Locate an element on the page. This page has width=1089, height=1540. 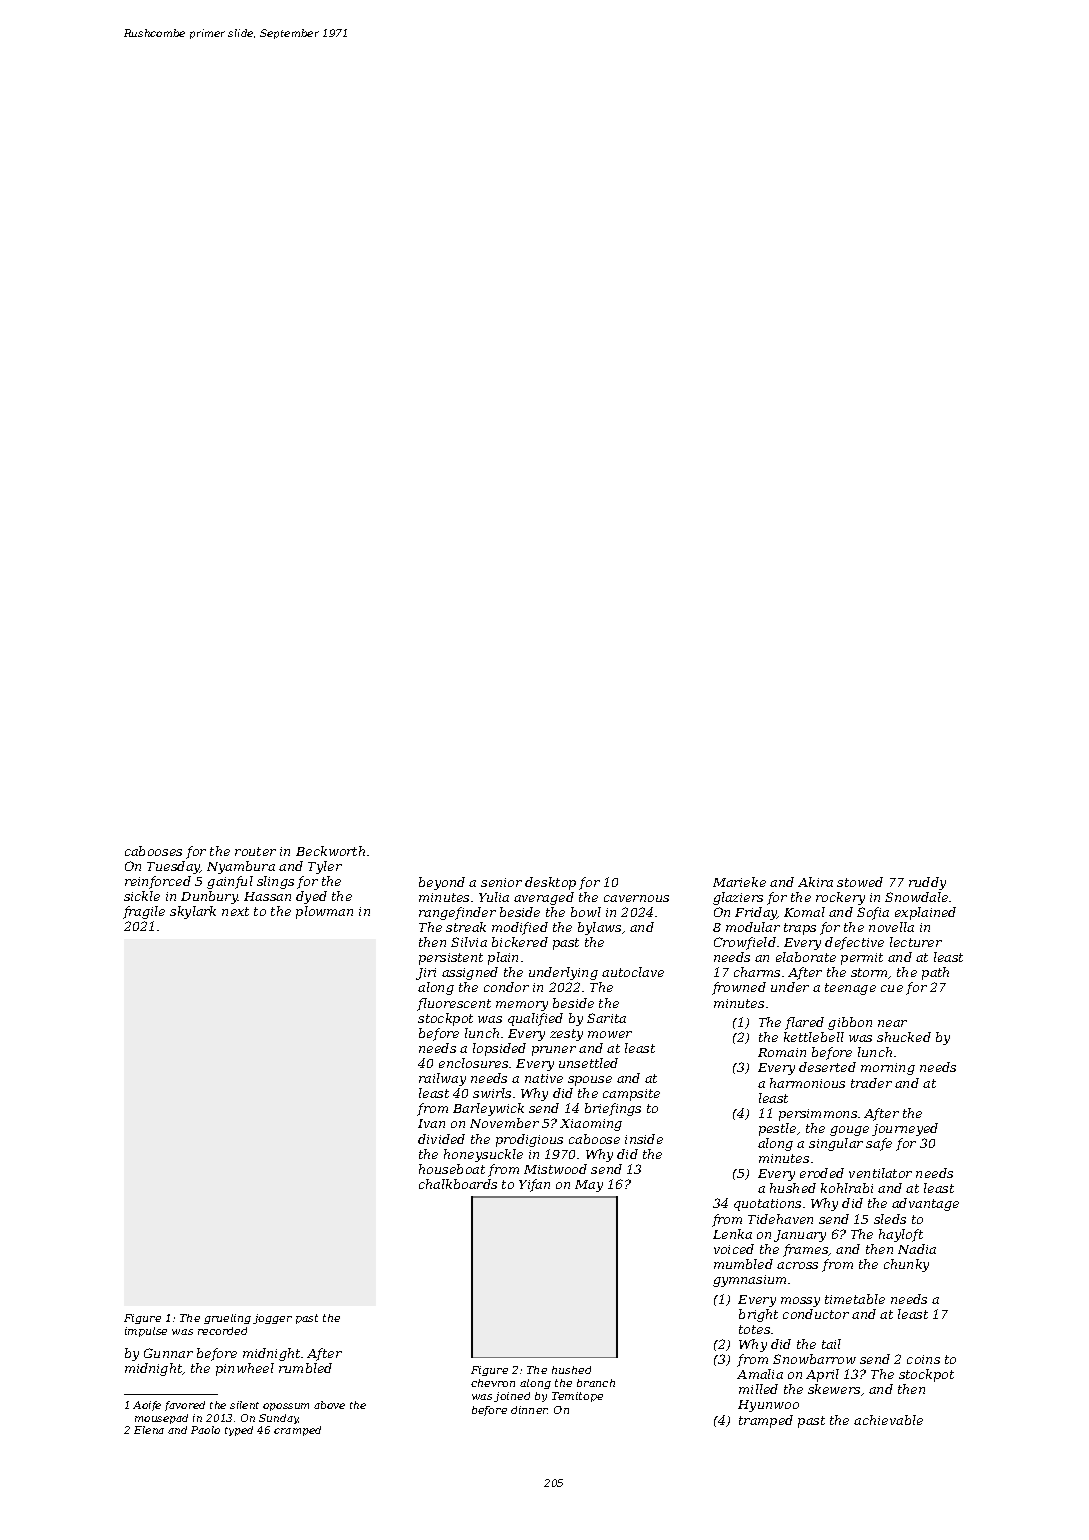
router is located at coordinates (255, 851).
